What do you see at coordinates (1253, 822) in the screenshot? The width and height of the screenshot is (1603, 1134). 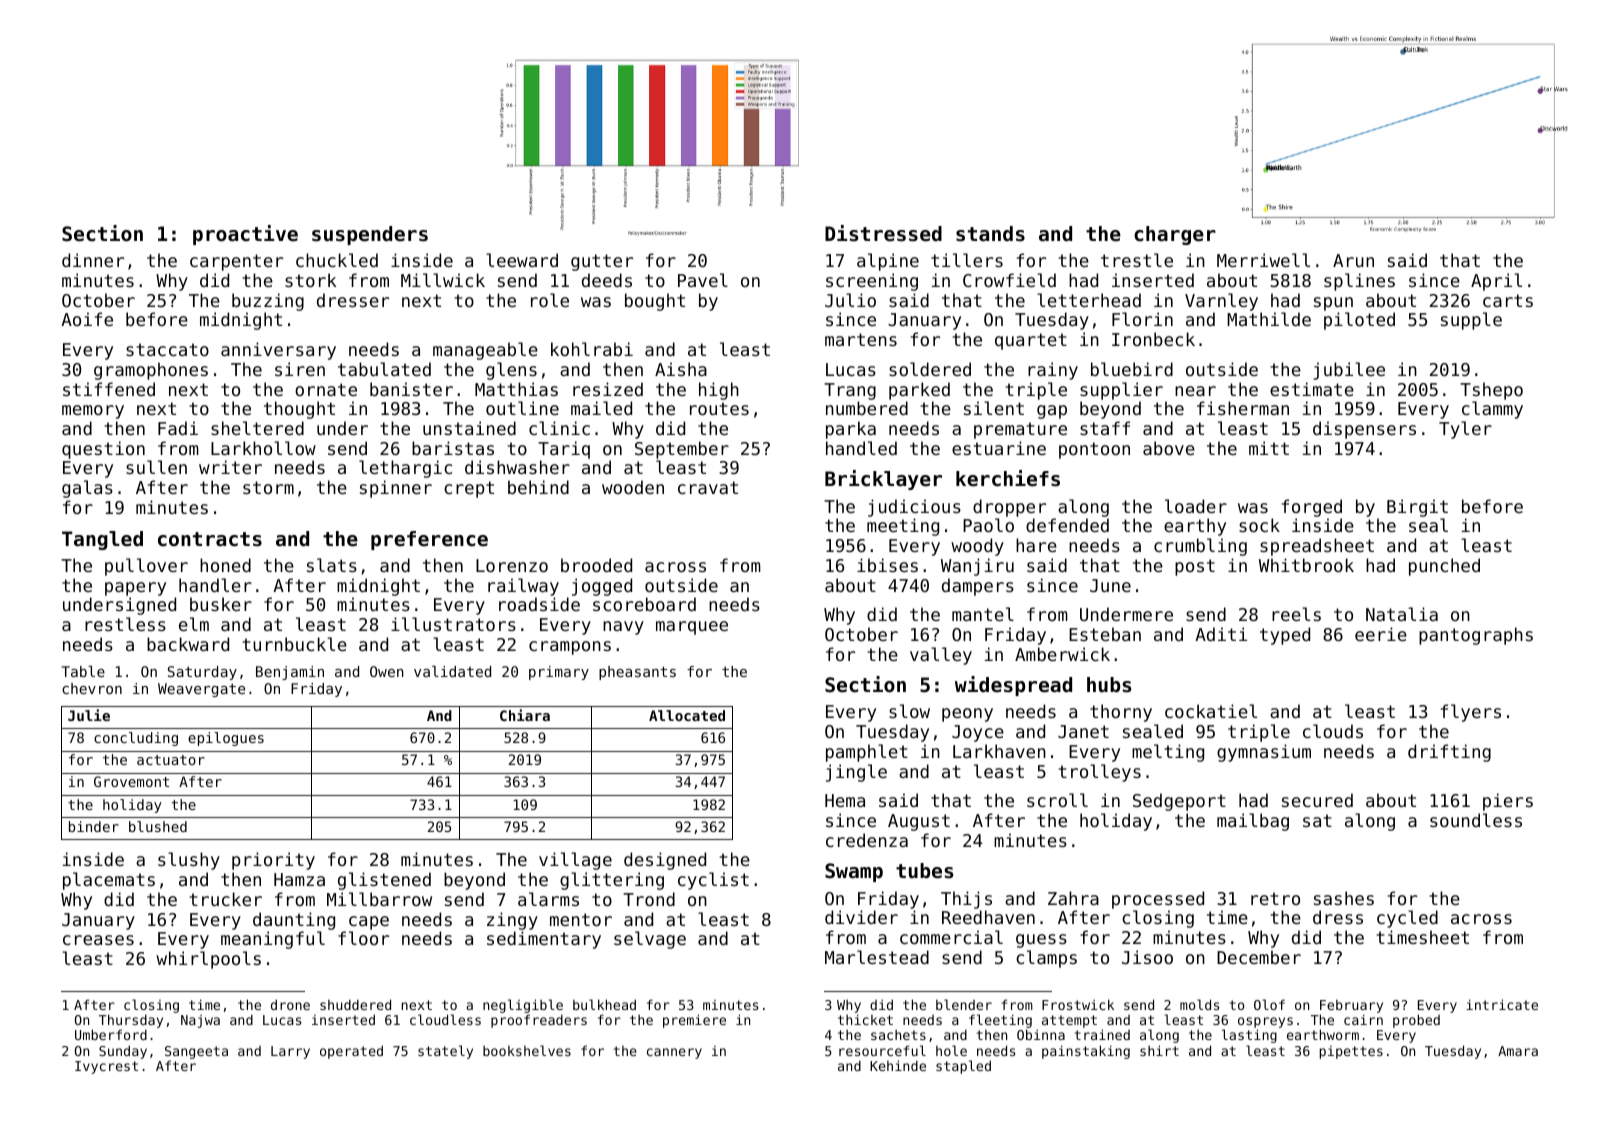 I see `mailbag` at bounding box center [1253, 822].
